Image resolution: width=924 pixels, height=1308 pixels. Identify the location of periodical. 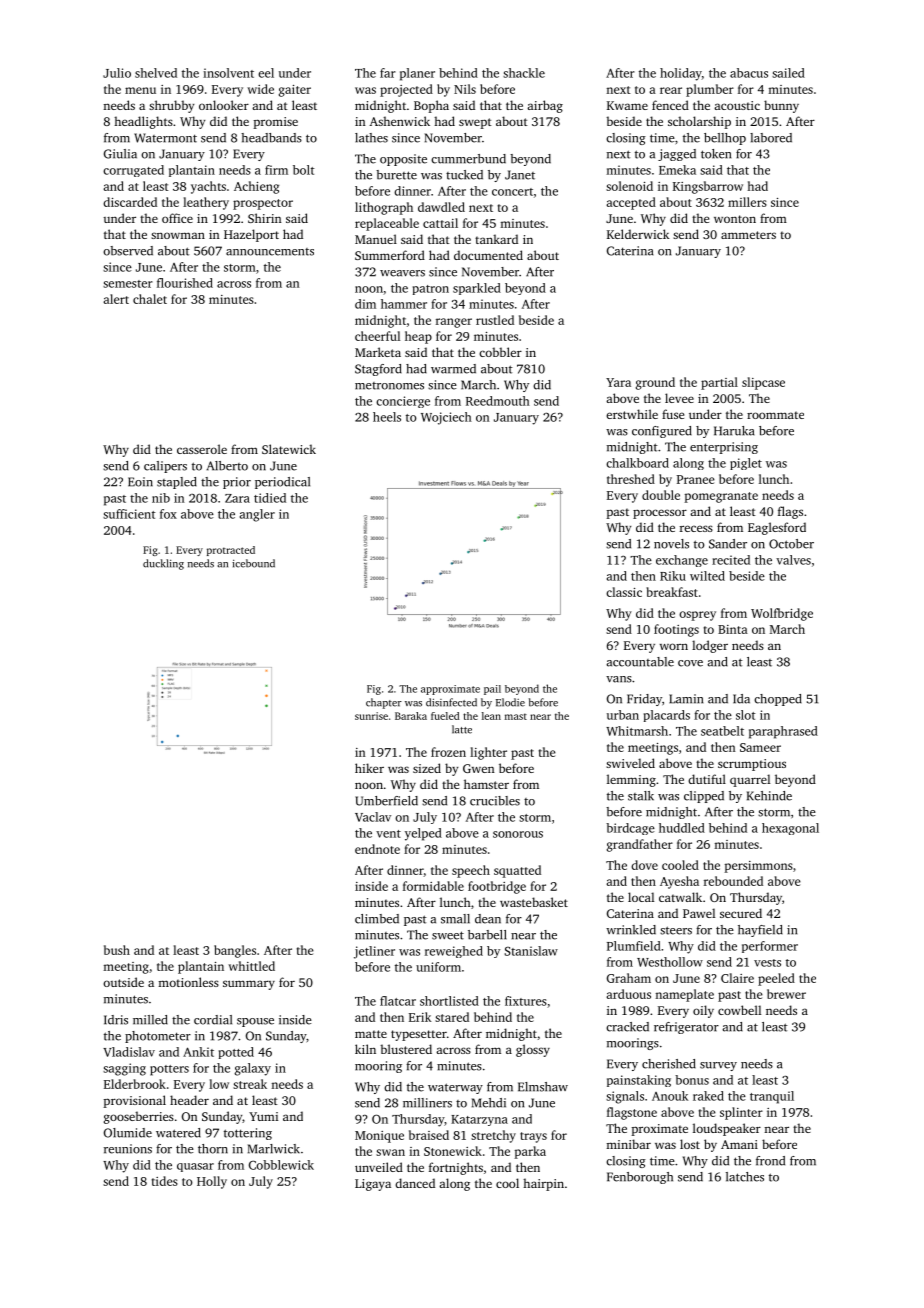
(282, 483).
